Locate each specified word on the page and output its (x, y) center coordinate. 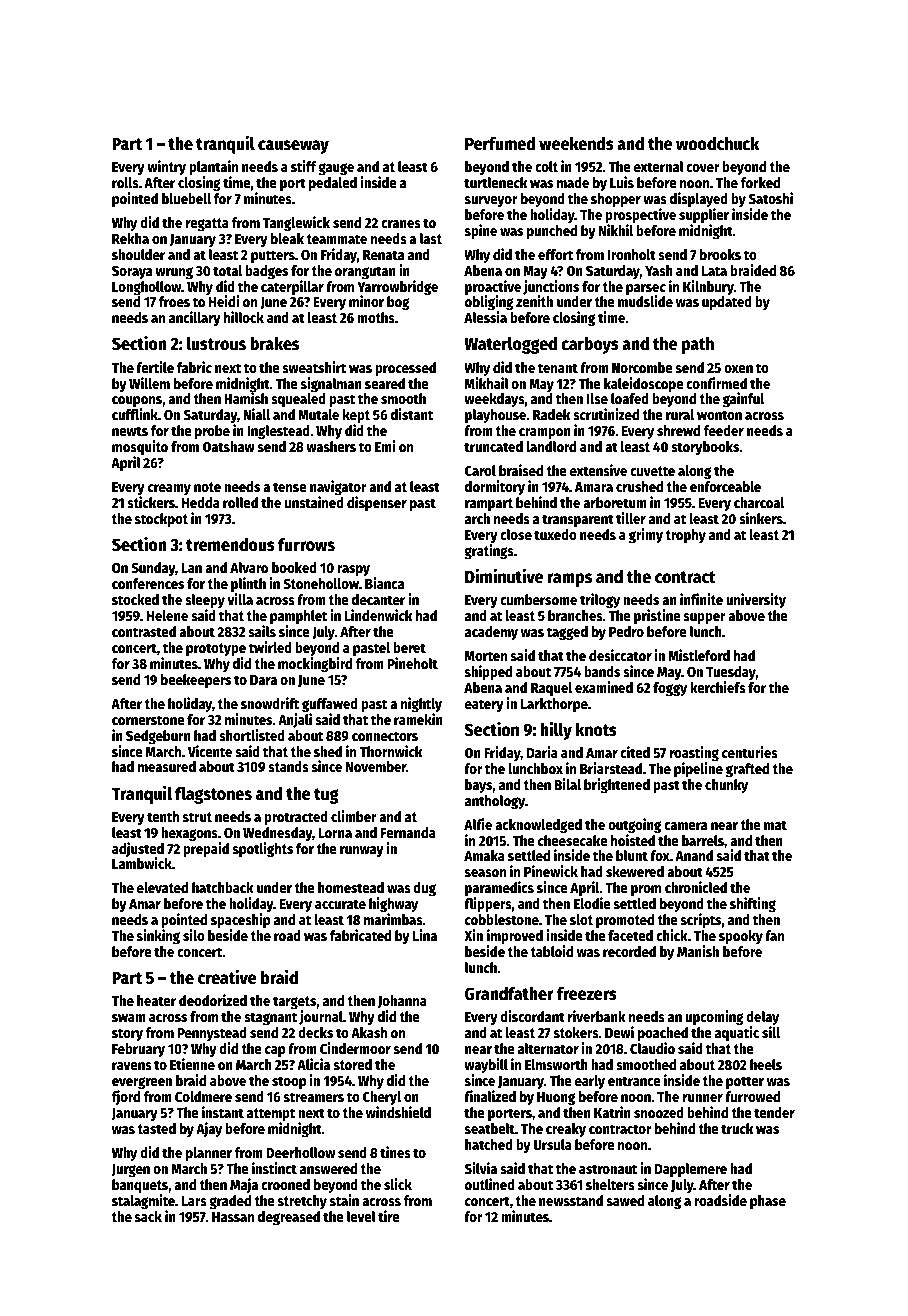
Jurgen (131, 1170)
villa (240, 599)
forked (760, 182)
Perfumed (500, 143)
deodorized (213, 1000)
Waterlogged (510, 345)
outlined (490, 1184)
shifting (753, 904)
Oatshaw (229, 446)
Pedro (626, 631)
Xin (473, 935)
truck (737, 1128)
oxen (738, 369)
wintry (166, 167)
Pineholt (412, 663)
